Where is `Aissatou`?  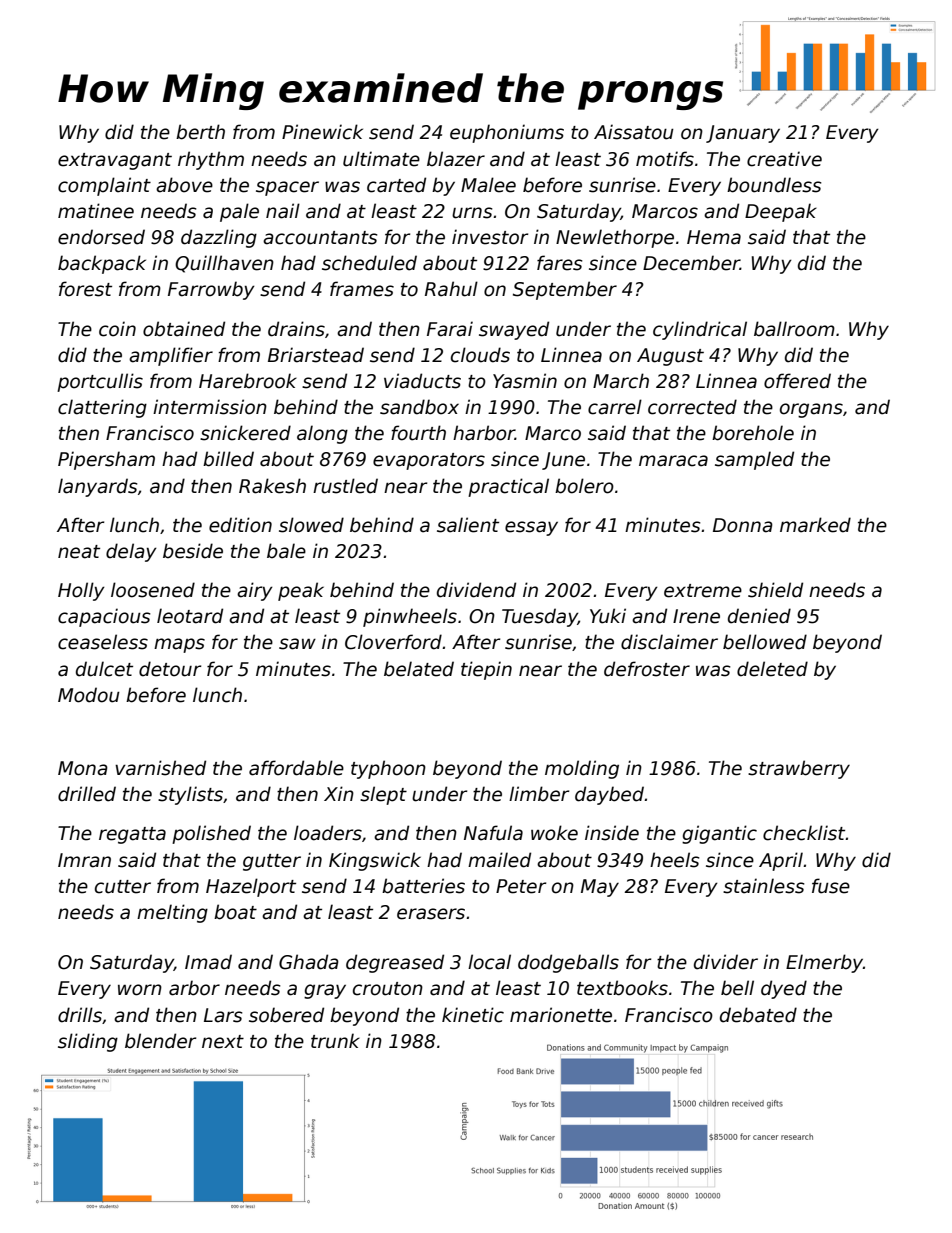 Aissatou is located at coordinates (634, 132).
